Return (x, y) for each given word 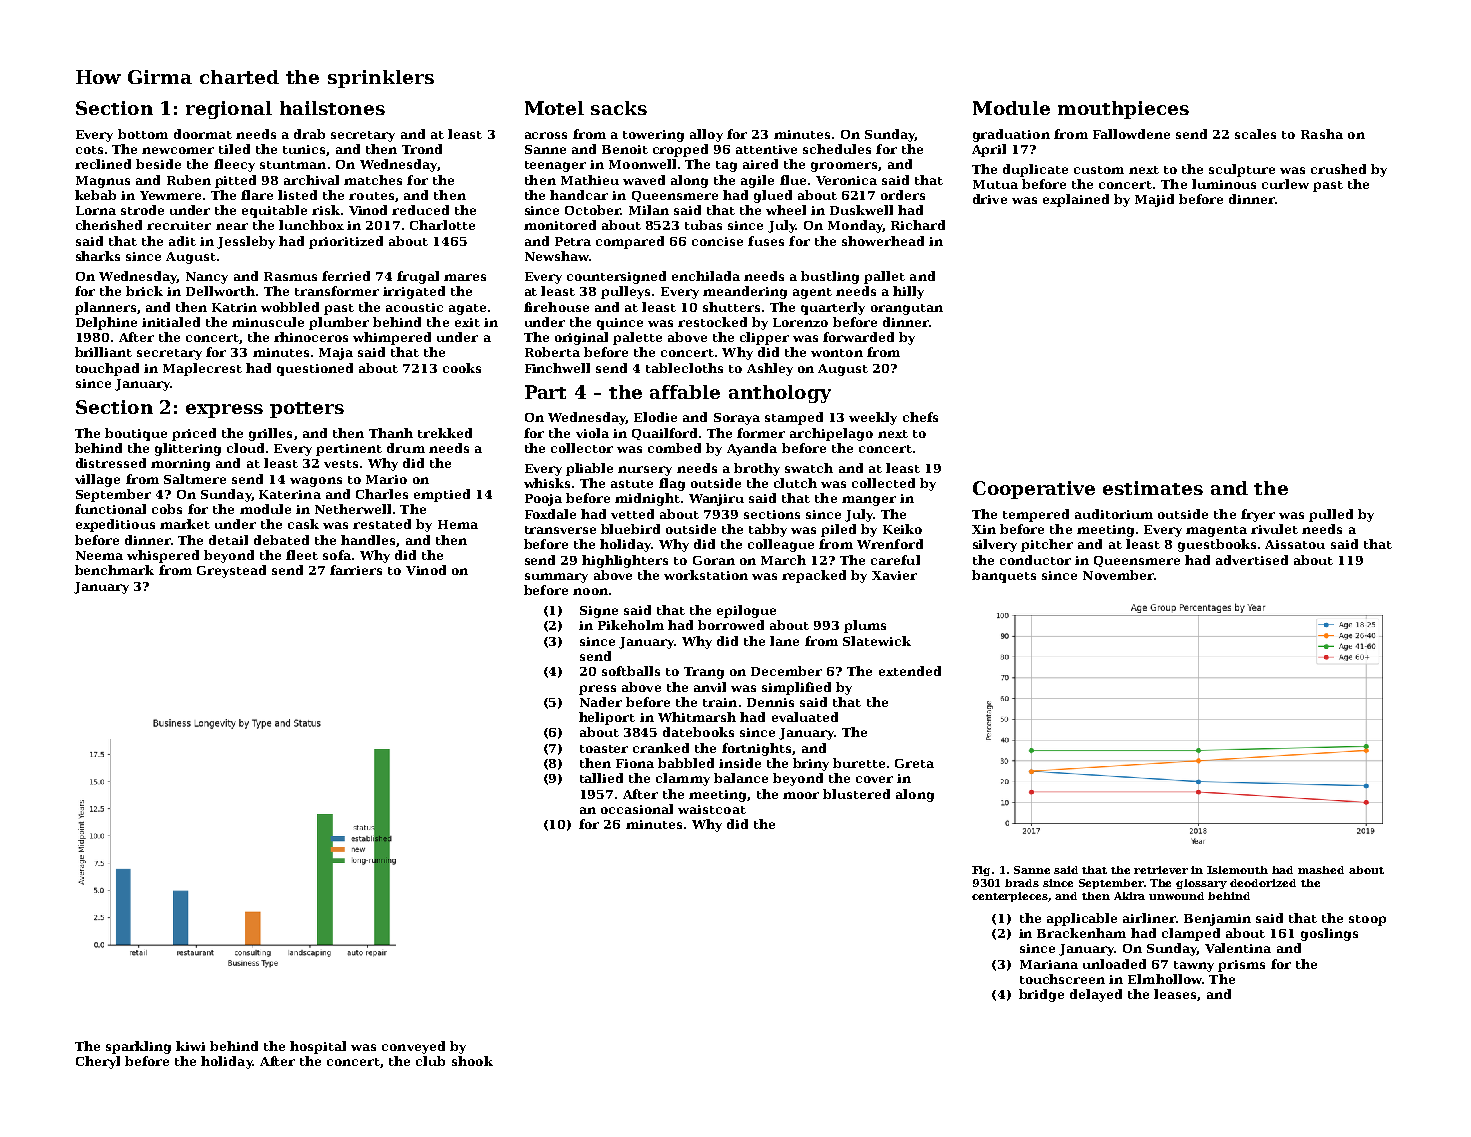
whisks (547, 483)
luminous (1224, 184)
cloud (245, 448)
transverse (560, 530)
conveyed (413, 1047)
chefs (920, 417)
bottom (143, 134)
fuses (766, 241)
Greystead (231, 571)
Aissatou (1295, 544)
